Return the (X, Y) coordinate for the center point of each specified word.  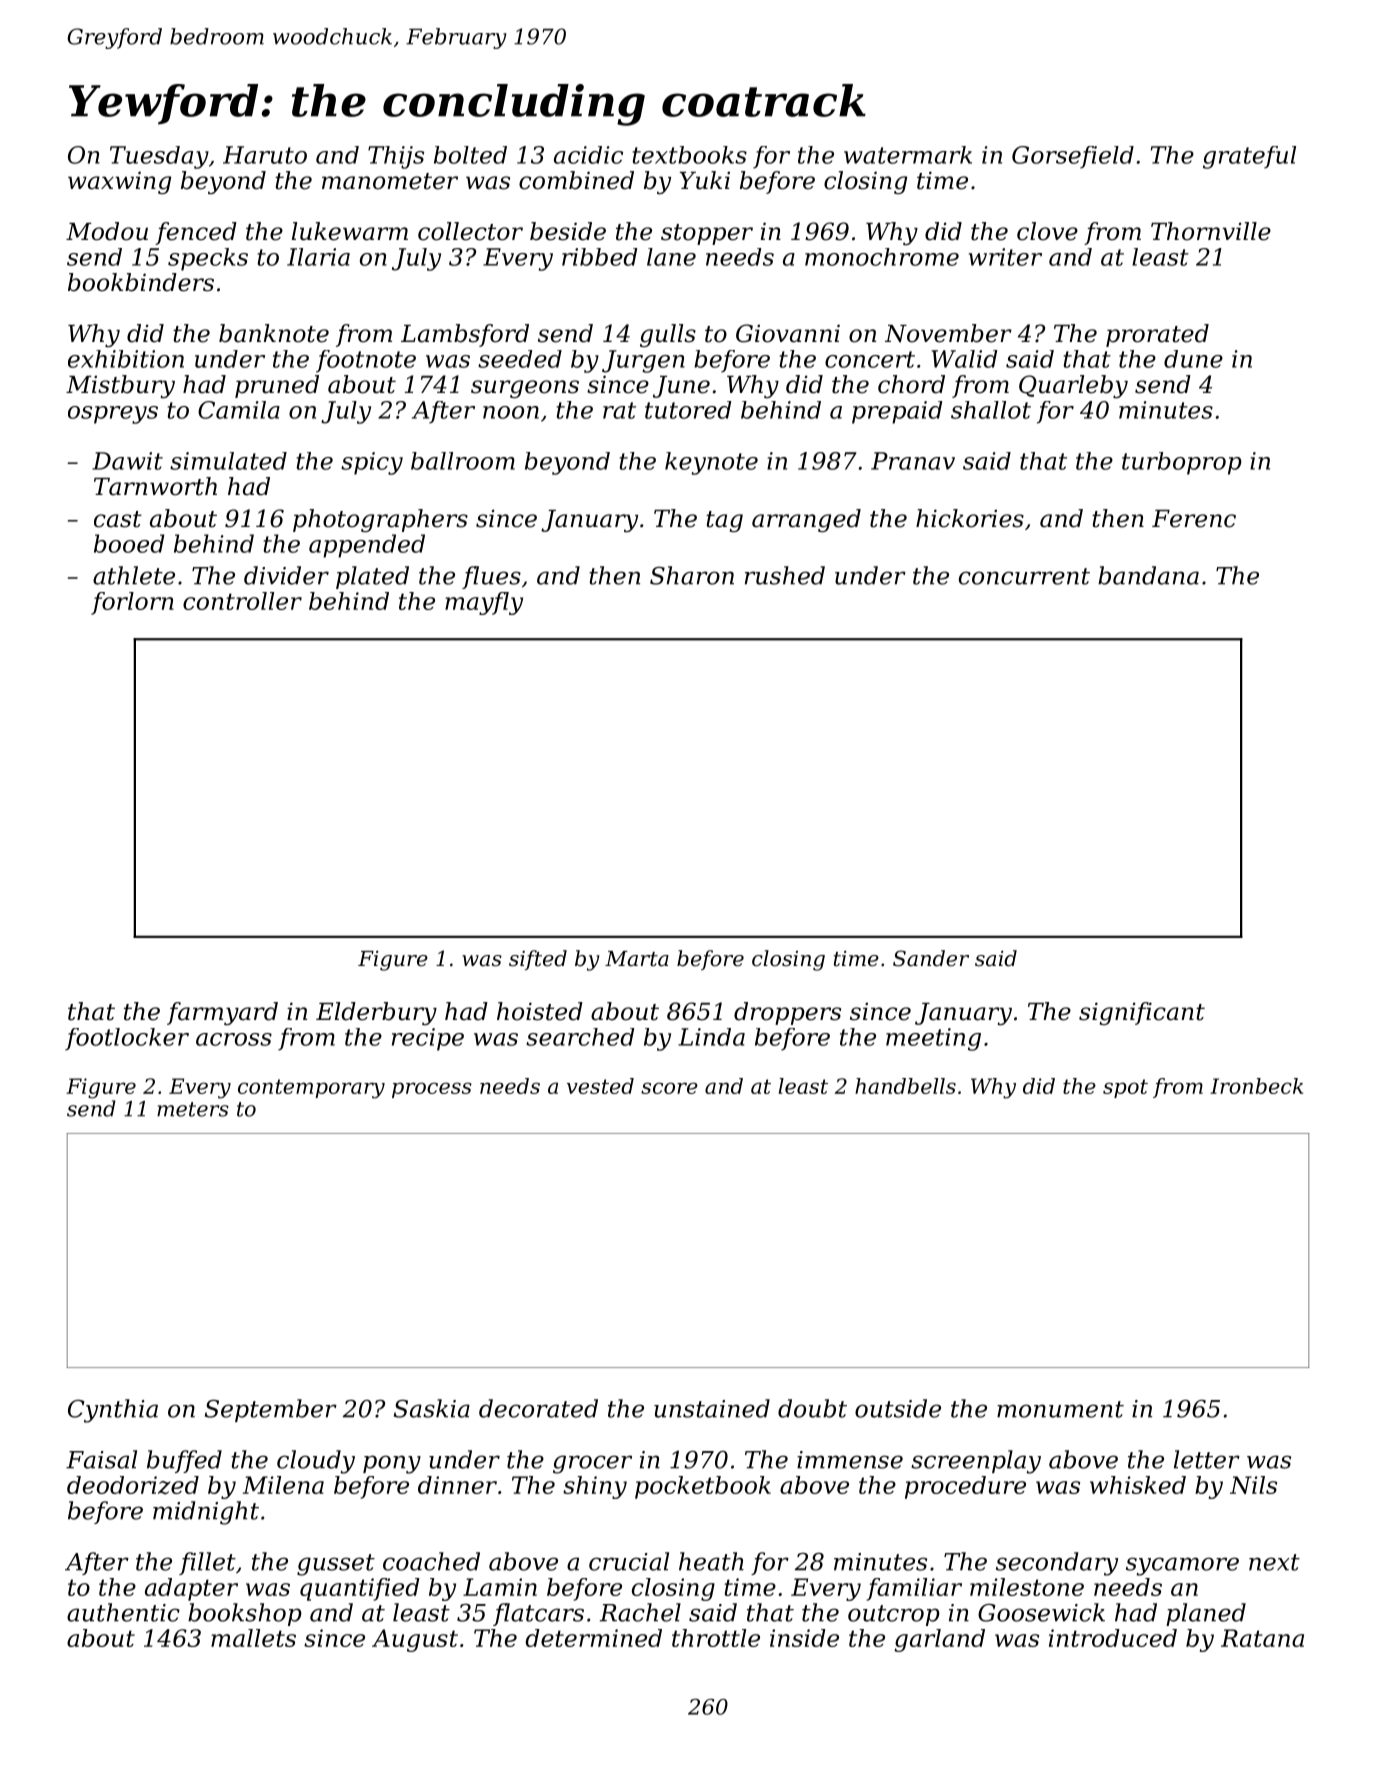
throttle (716, 1638)
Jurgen (643, 361)
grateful (1249, 157)
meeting (933, 1039)
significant (1142, 1013)
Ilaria (318, 257)
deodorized (133, 1485)
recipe (428, 1039)
